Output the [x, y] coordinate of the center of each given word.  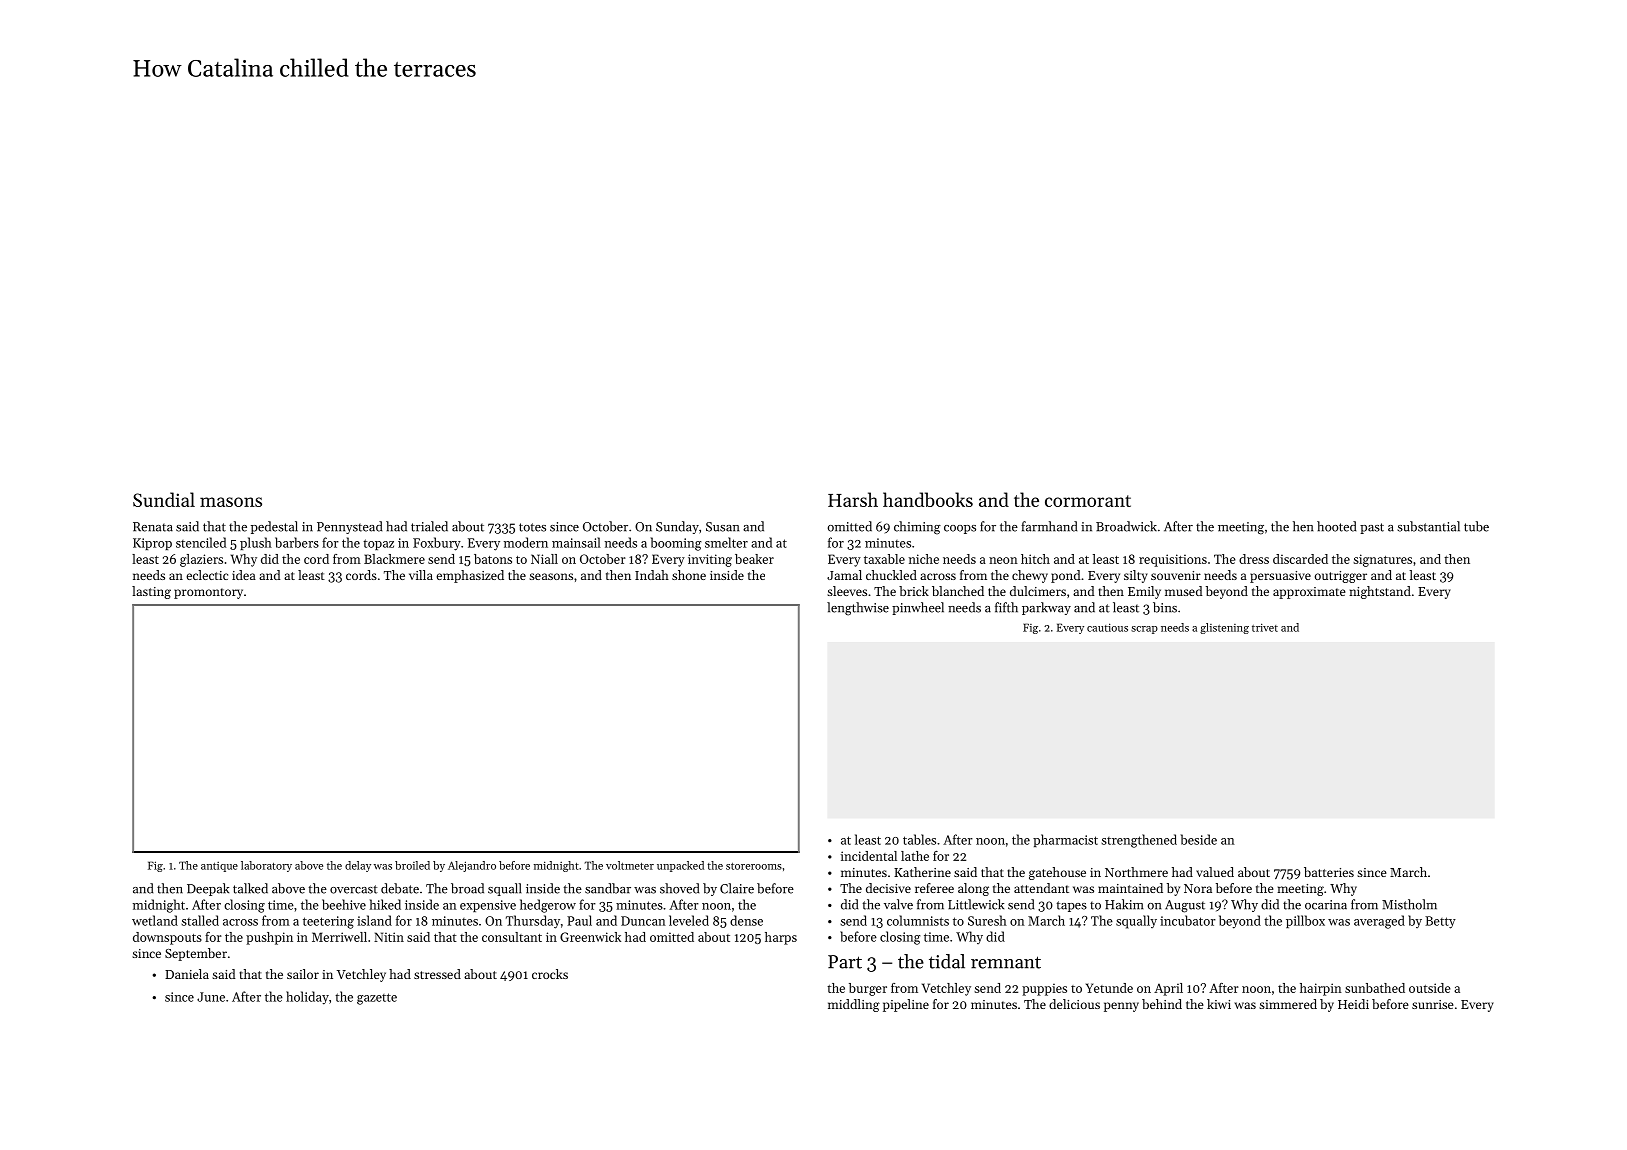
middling [854, 1005]
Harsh [853, 499]
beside [1199, 839]
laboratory [266, 866]
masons [231, 502]
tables [919, 839]
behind [1162, 1004]
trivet [1265, 627]
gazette [377, 999]
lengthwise [858, 609]
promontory [208, 593]
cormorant [1088, 501]
